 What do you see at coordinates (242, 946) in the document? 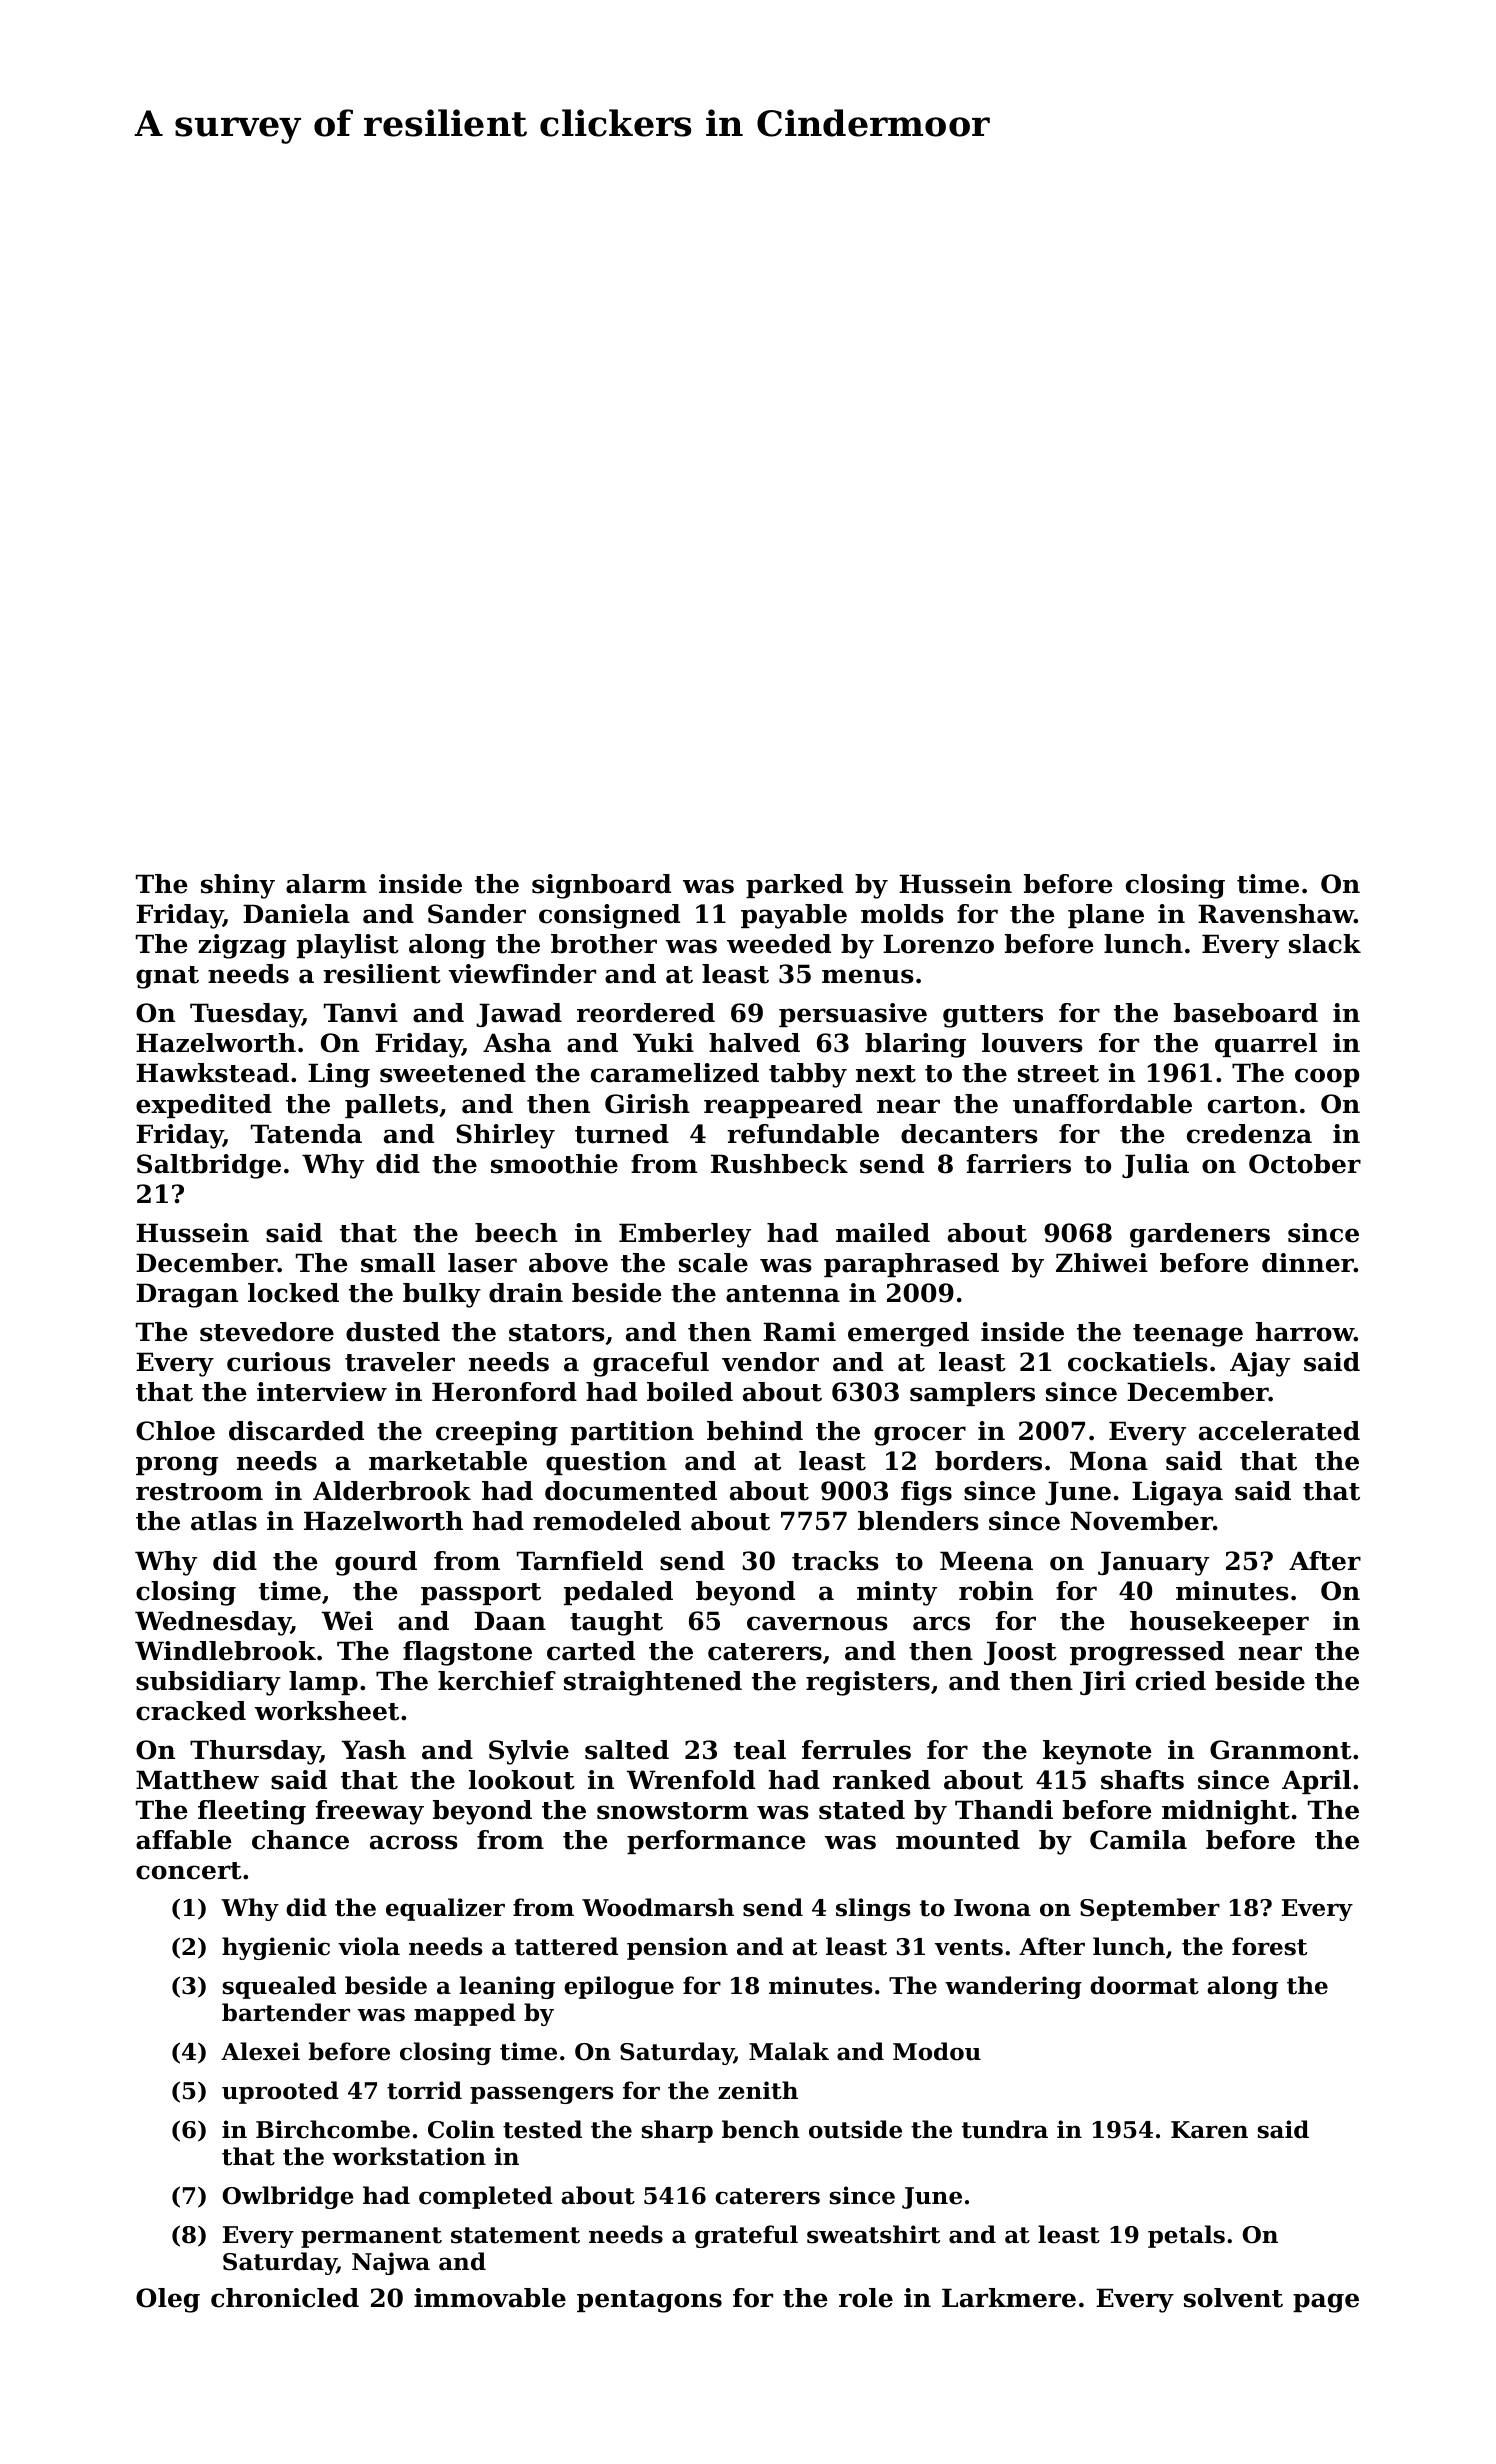
I see `zigzag` at bounding box center [242, 946].
